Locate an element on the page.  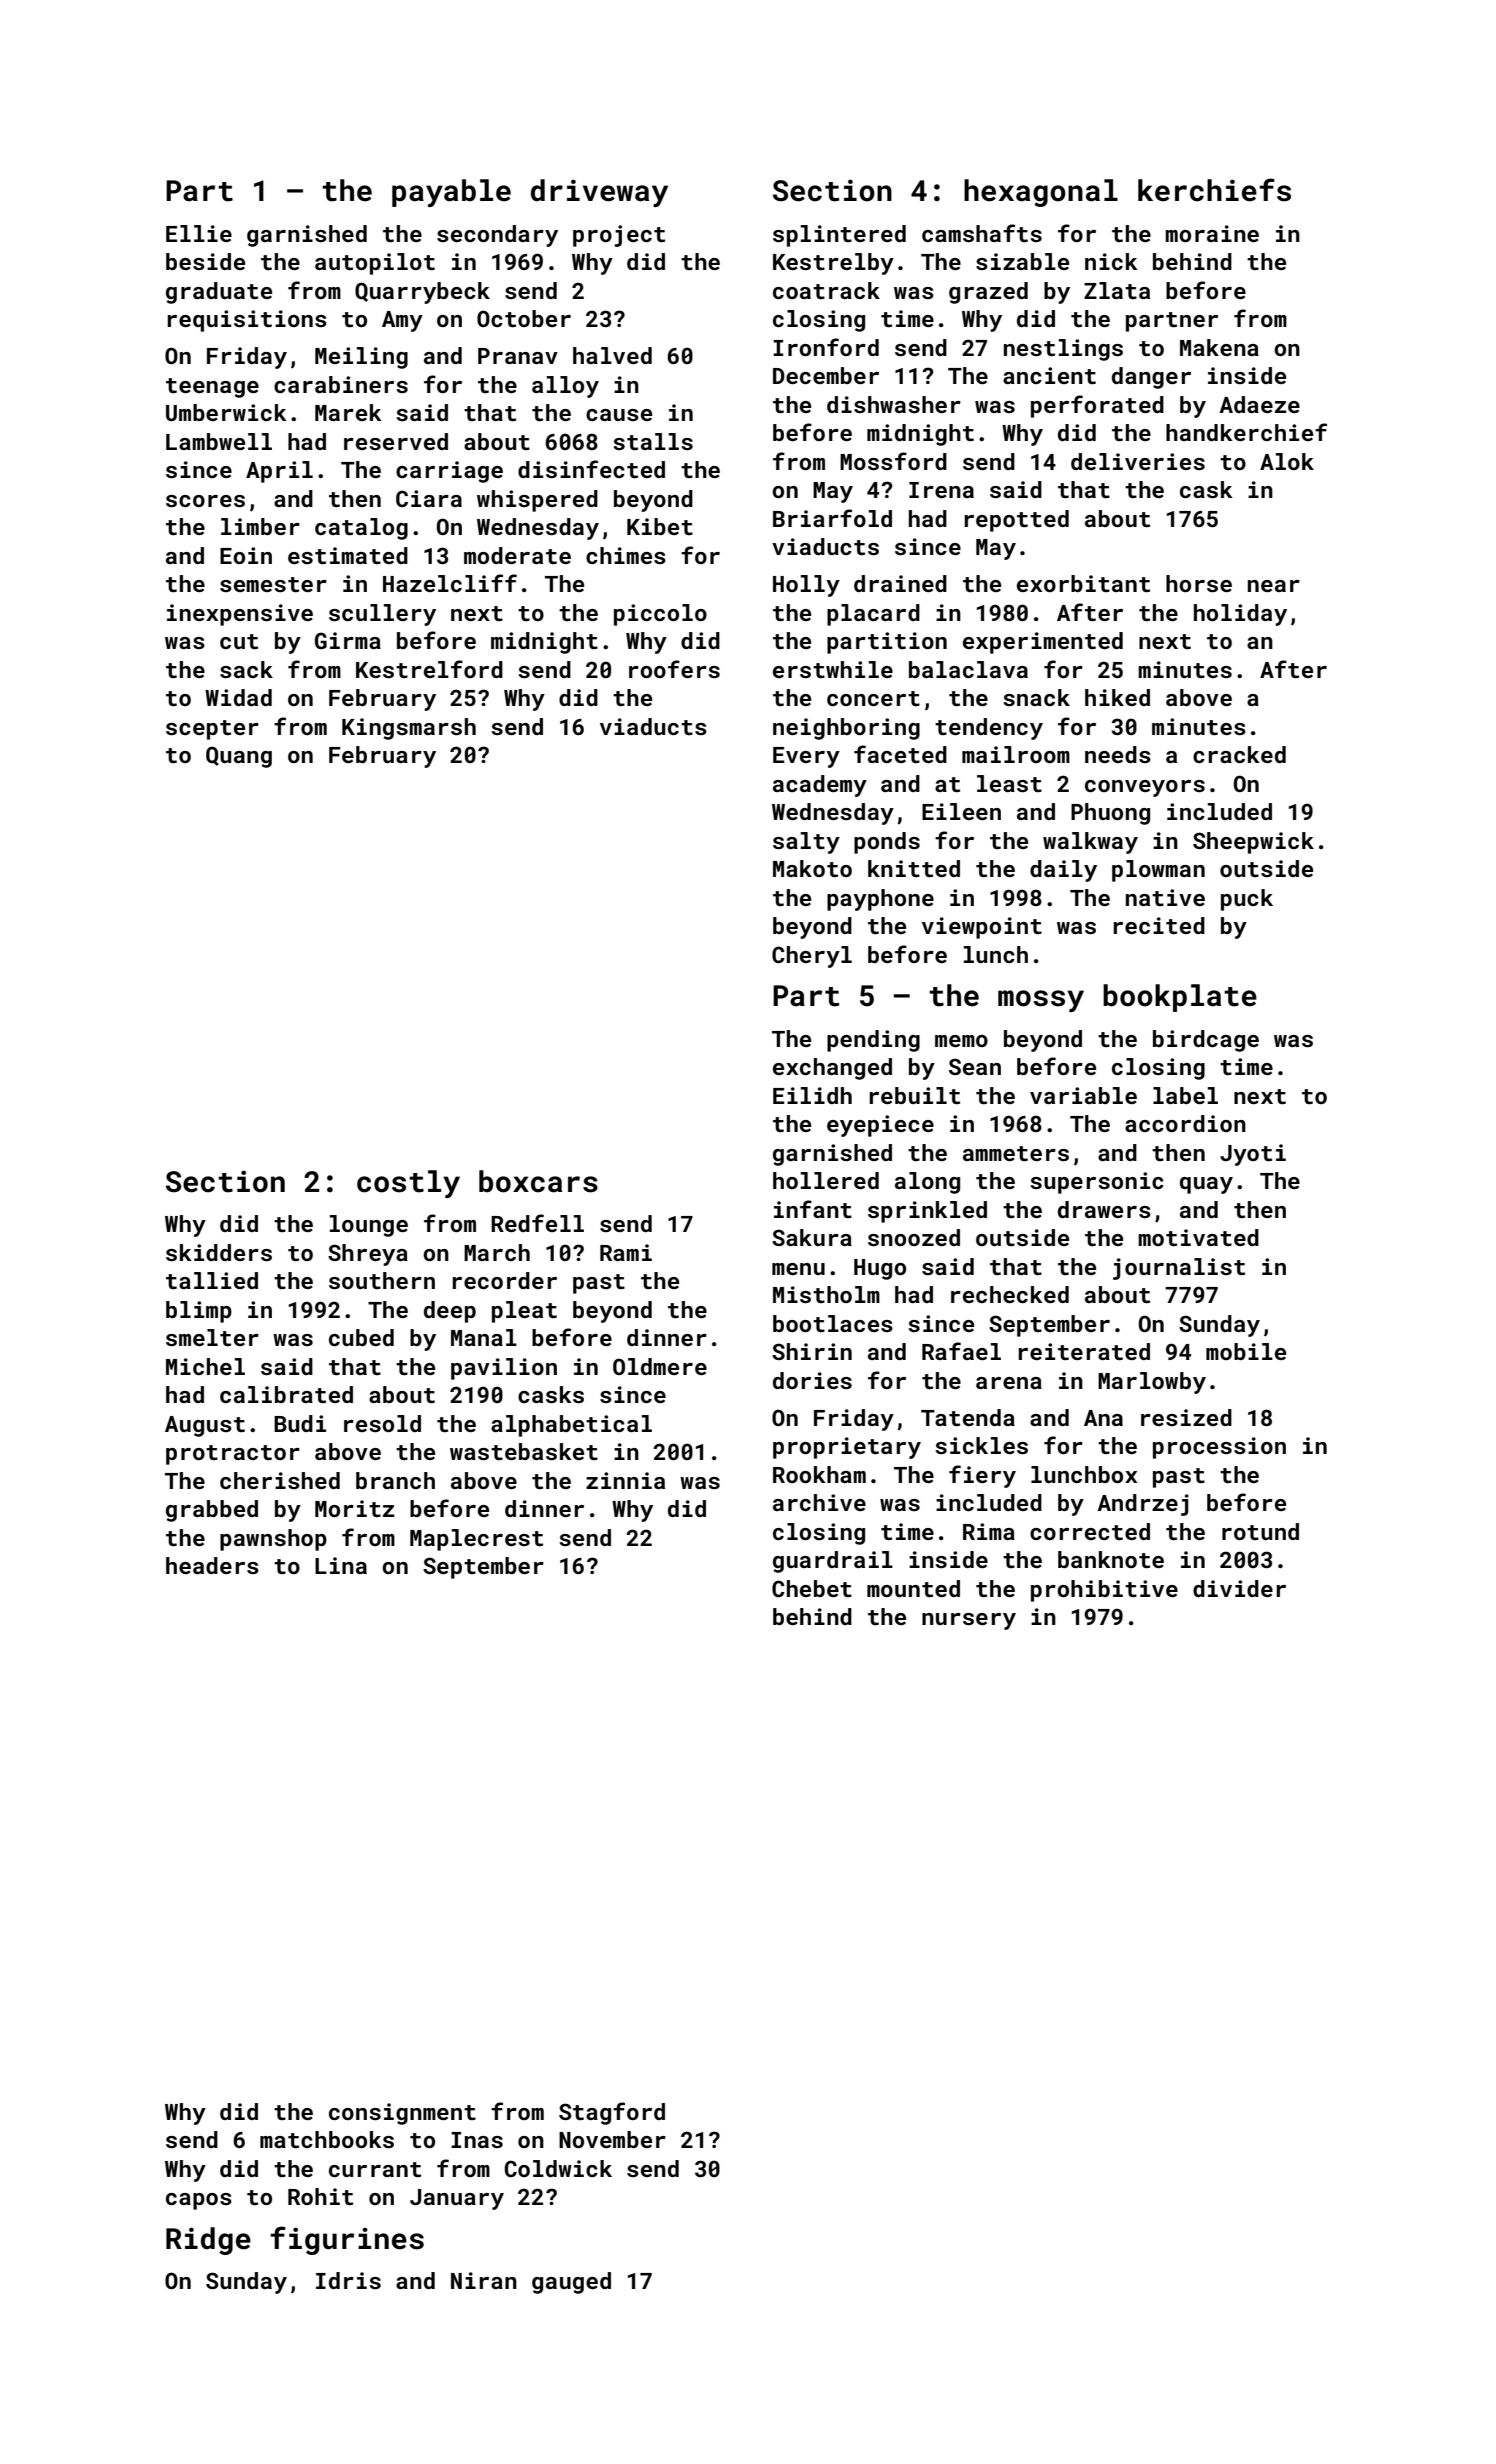
piccolo is located at coordinates (660, 615).
